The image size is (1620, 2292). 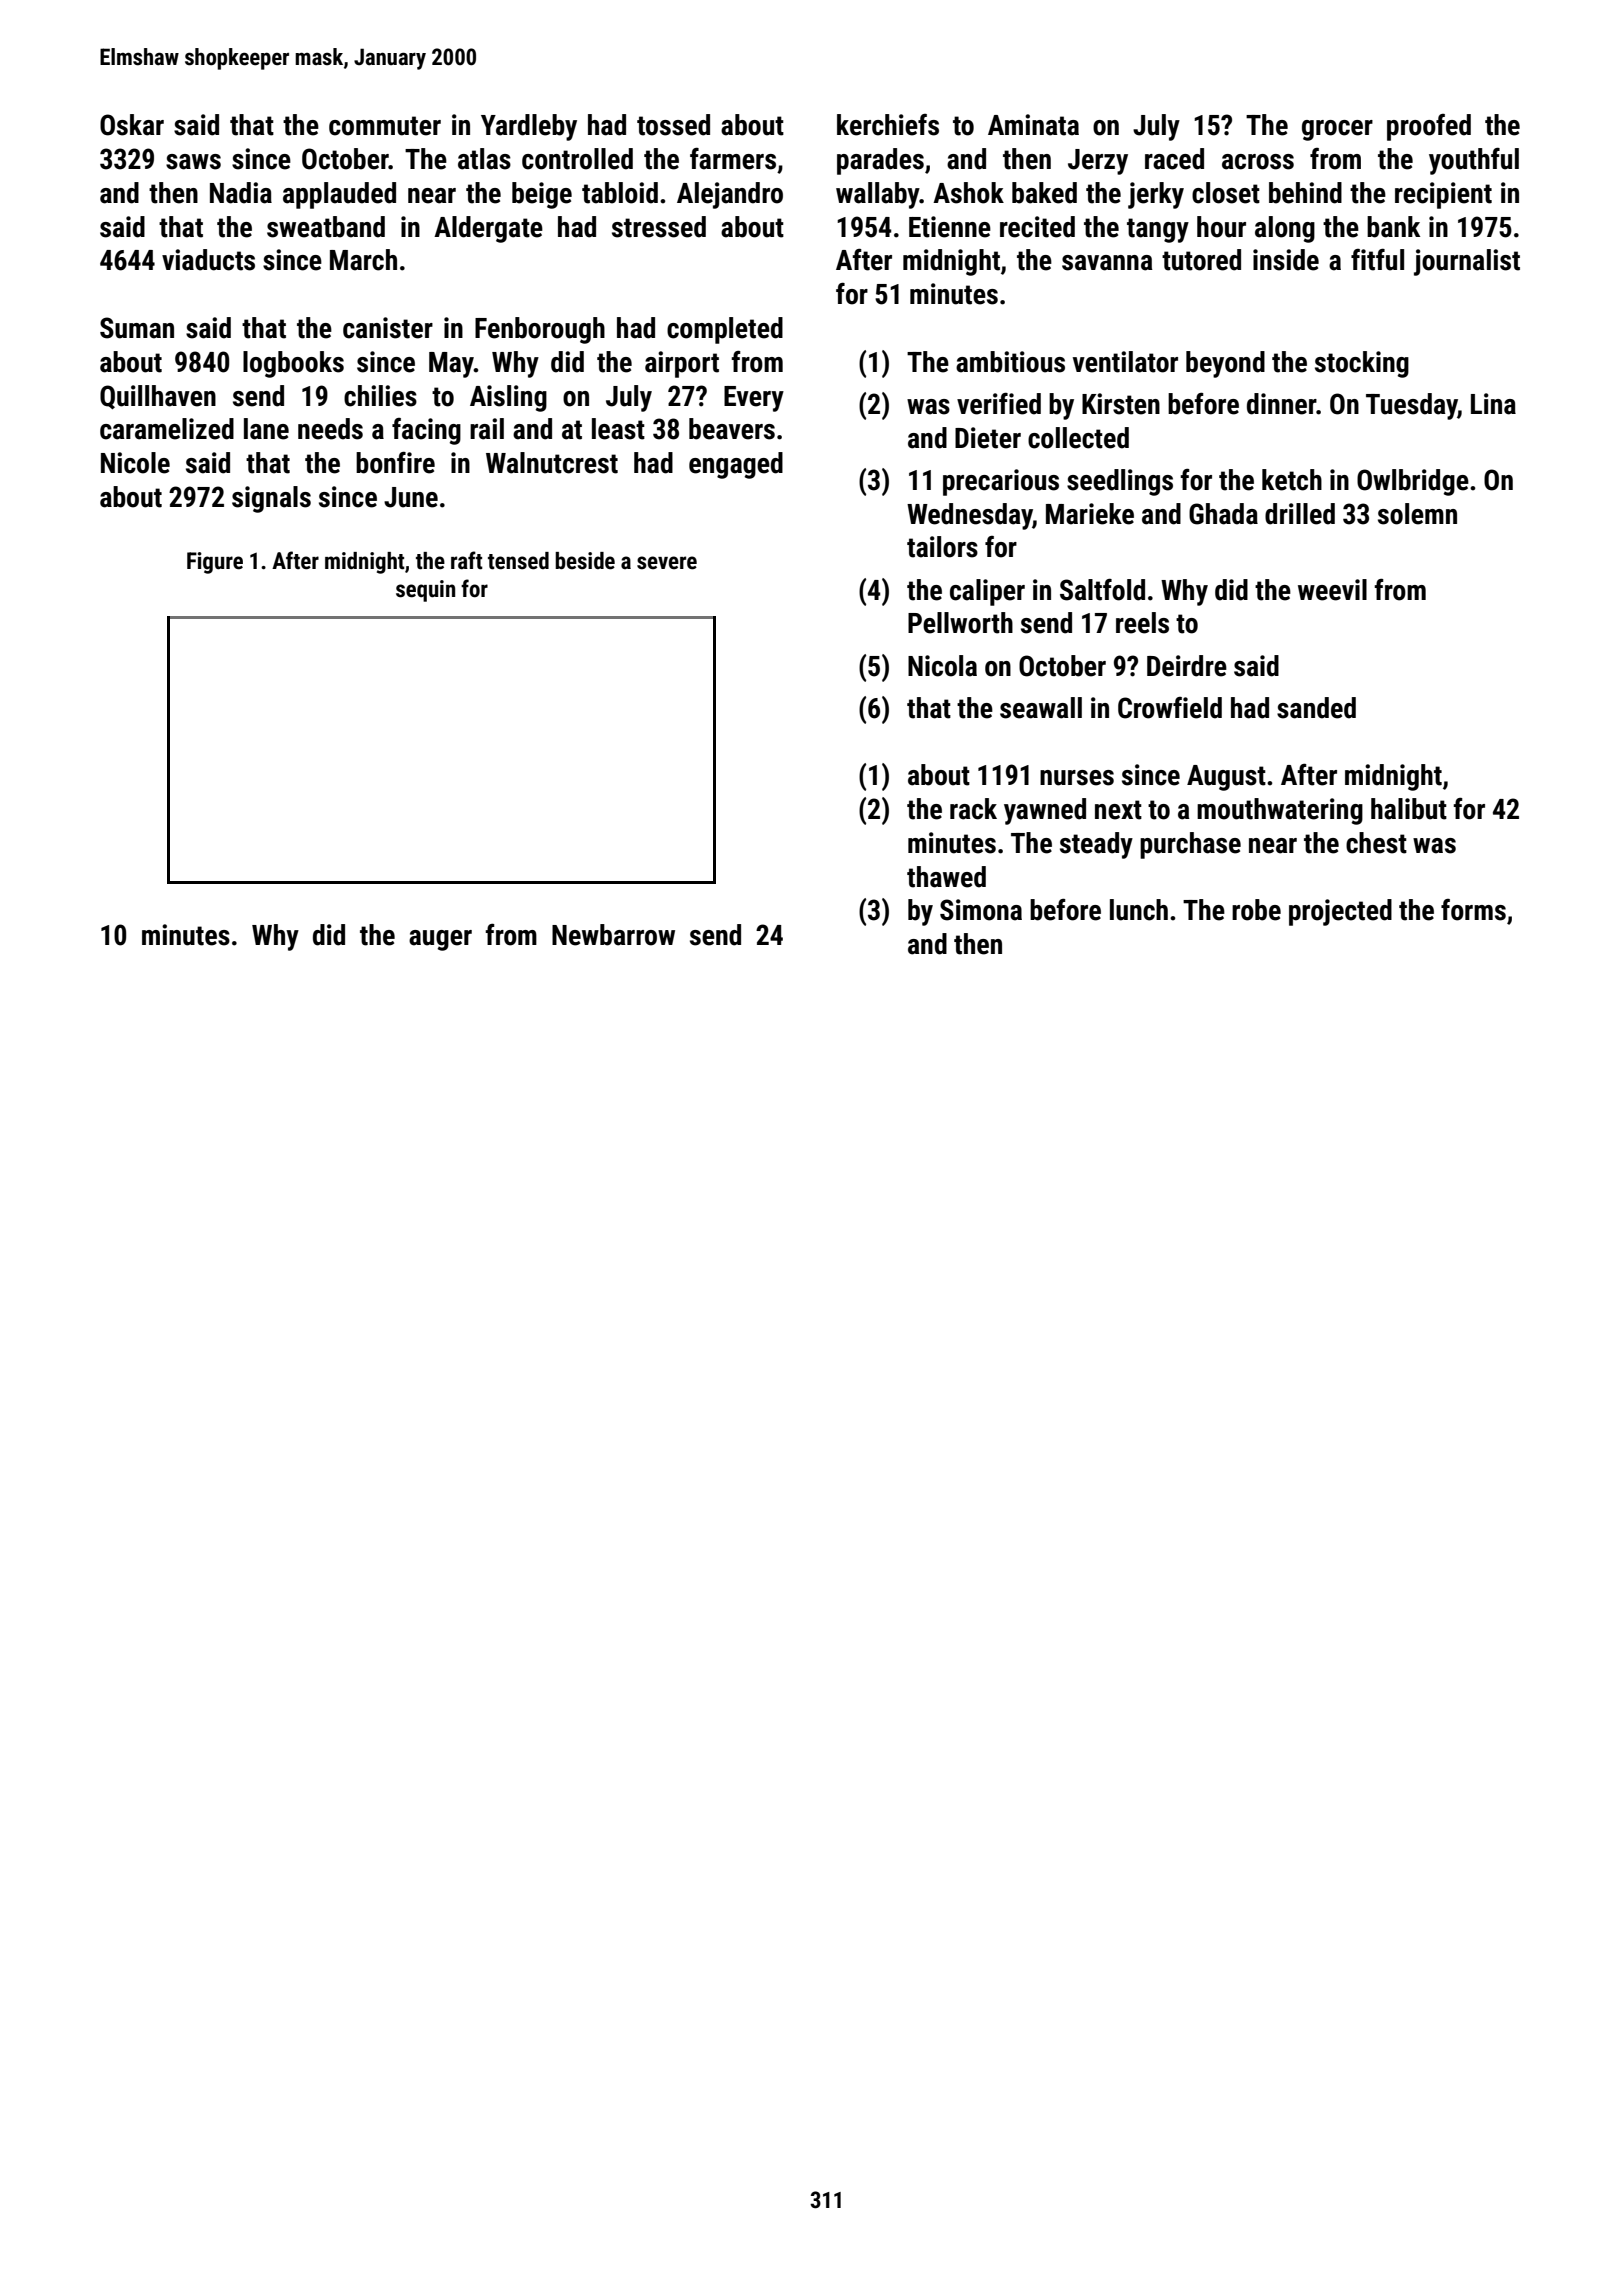 I want to click on proofed, so click(x=1429, y=127).
